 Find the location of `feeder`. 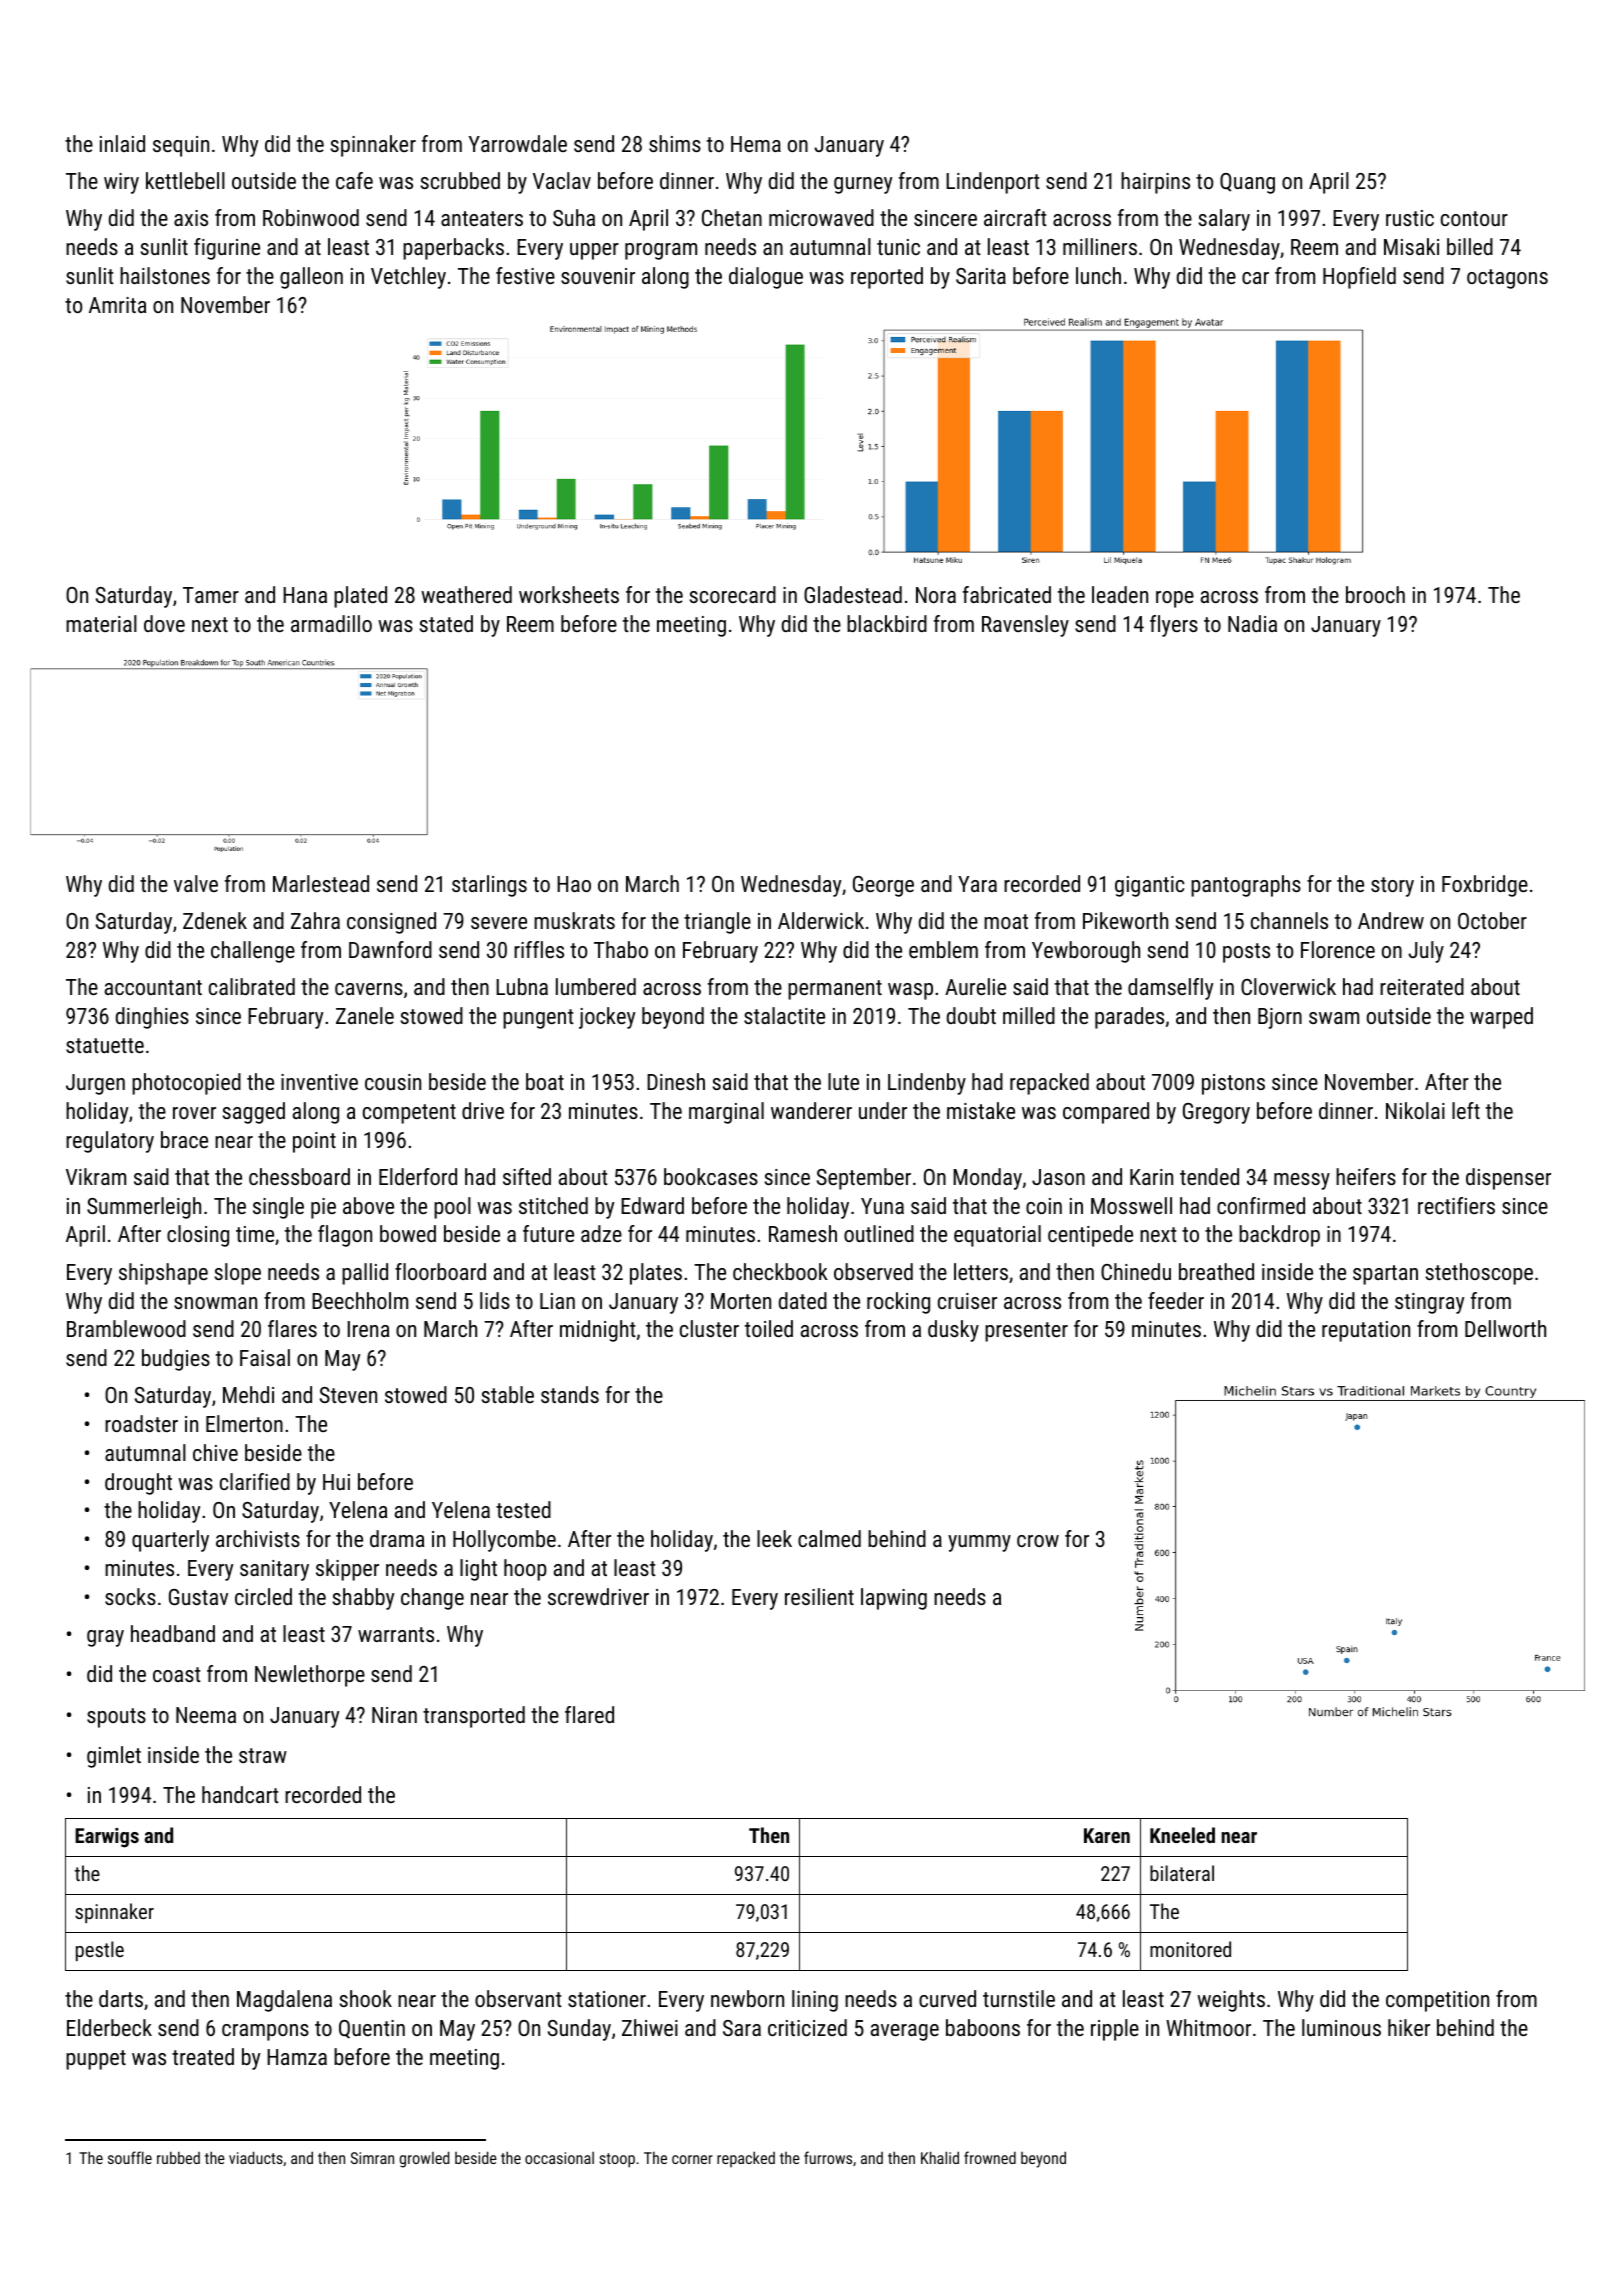

feeder is located at coordinates (1176, 1300).
